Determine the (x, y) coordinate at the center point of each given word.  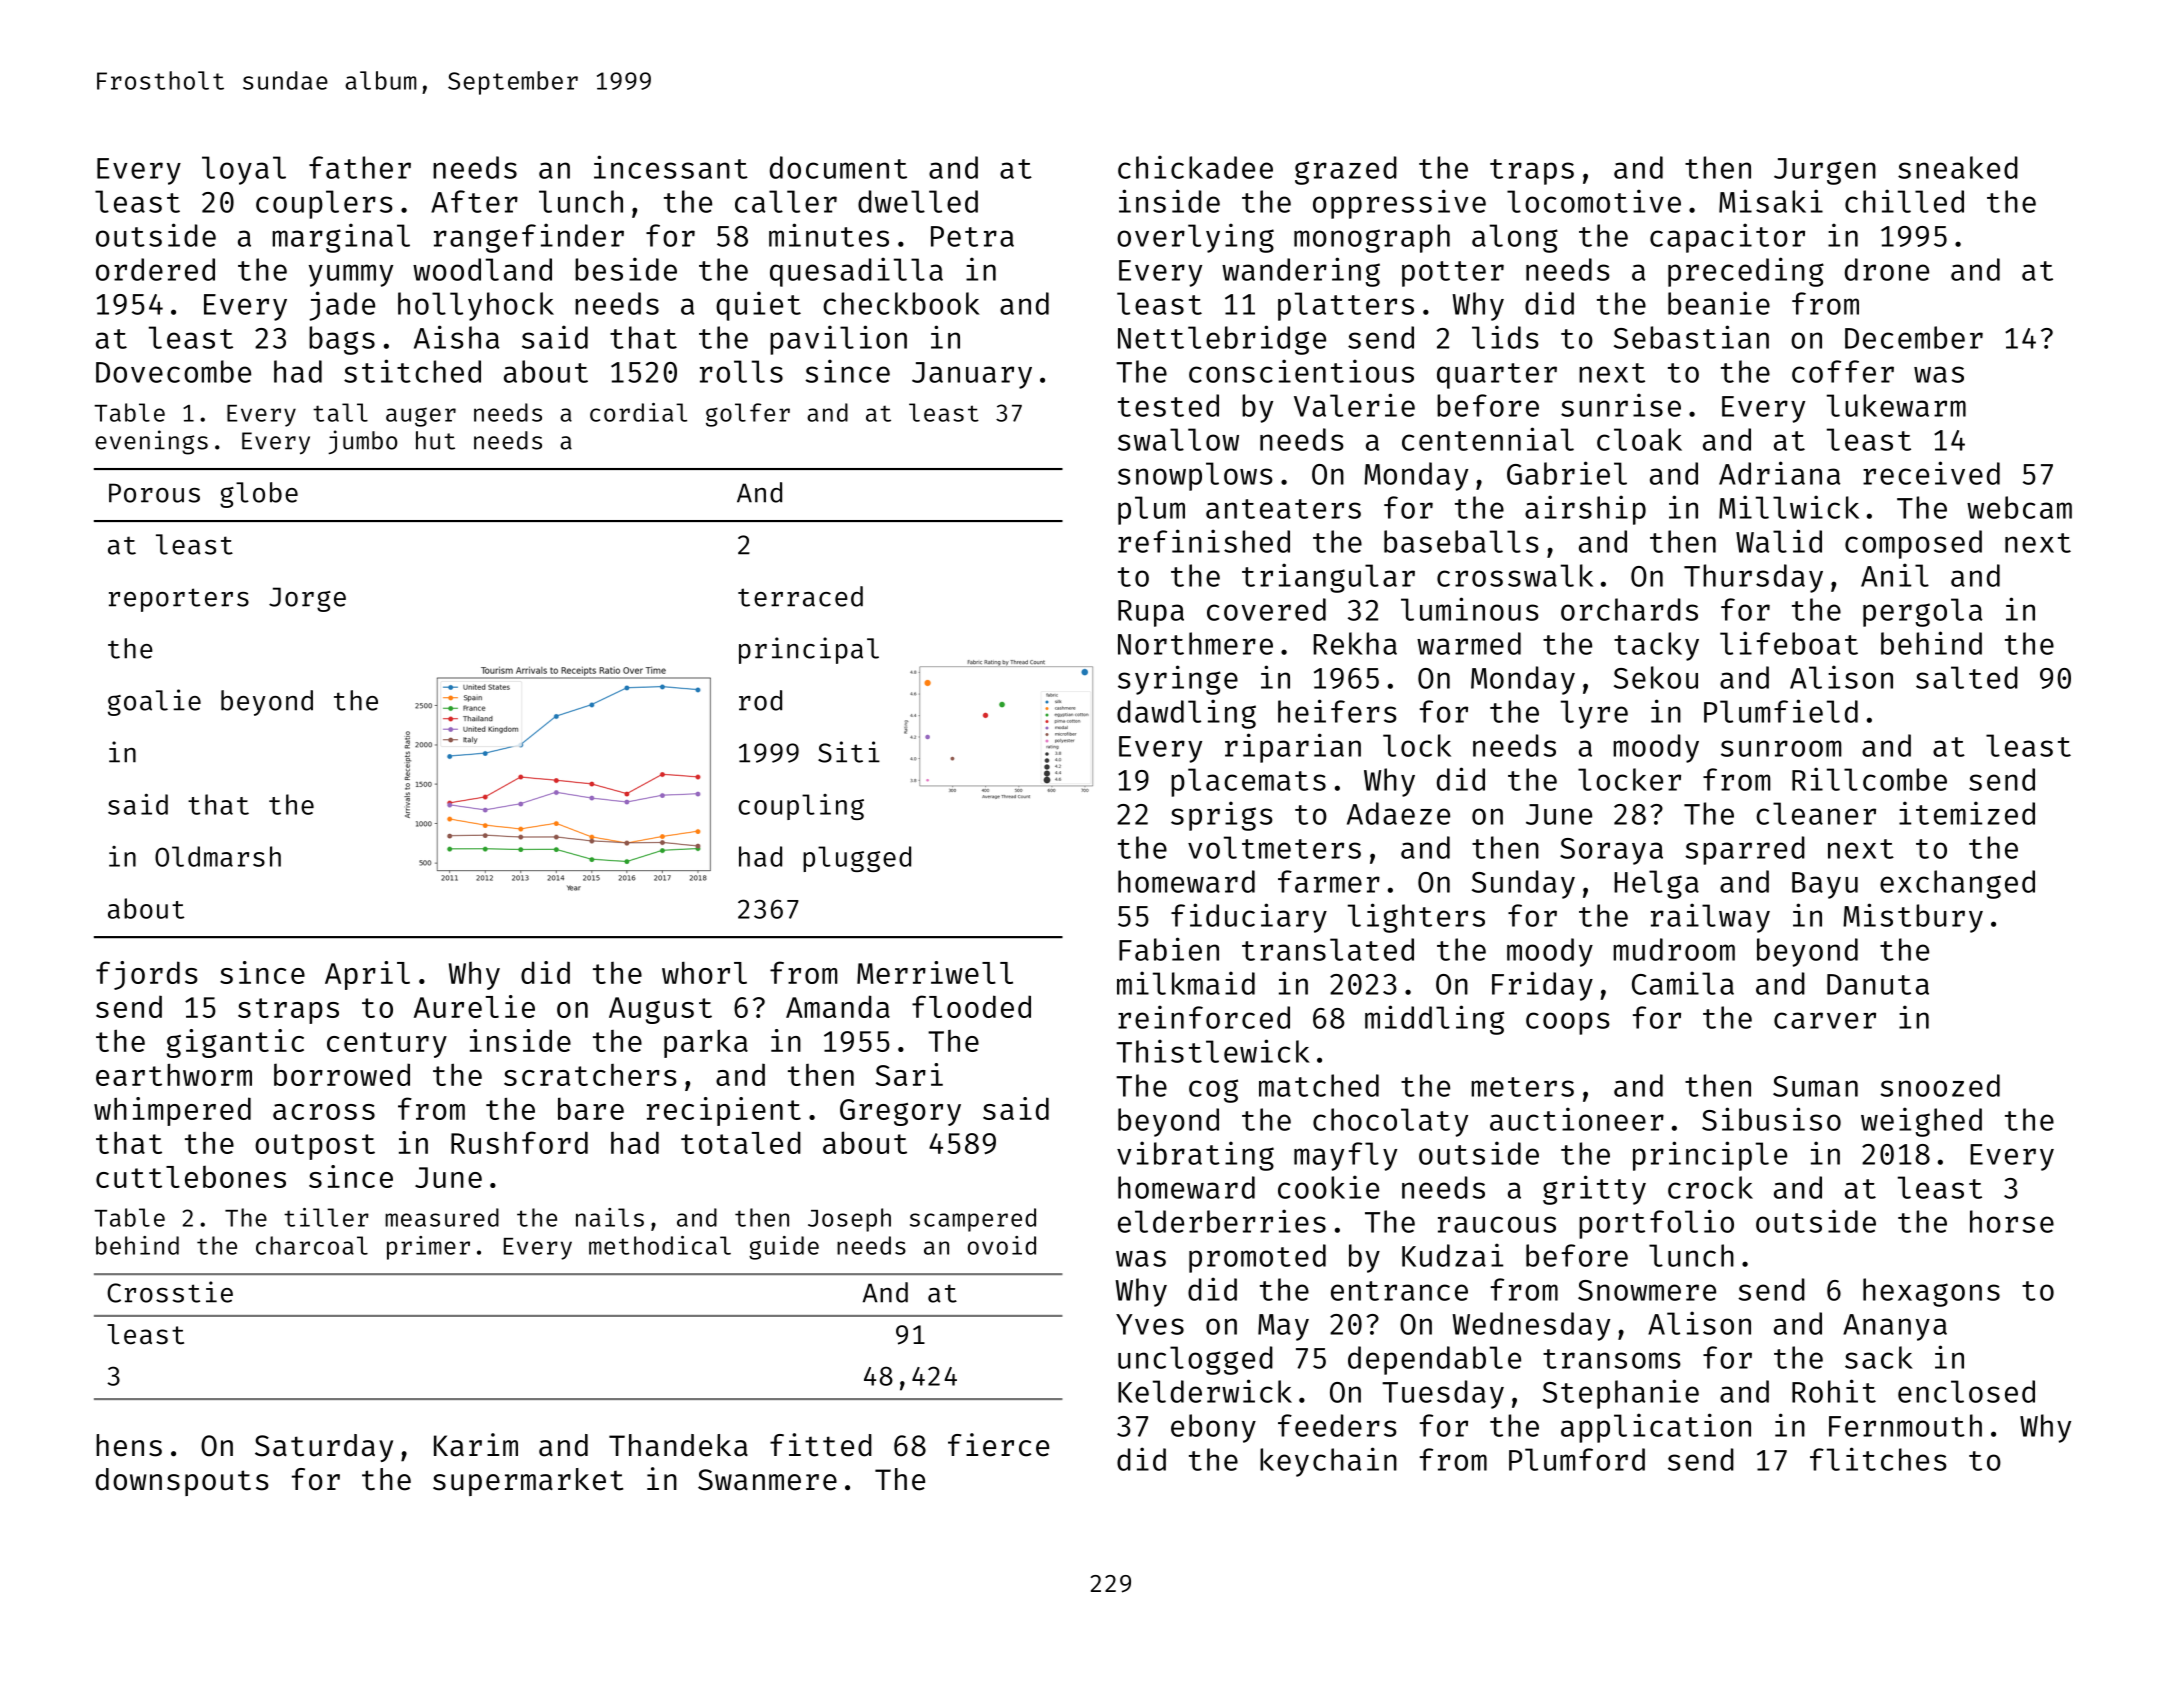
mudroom (1674, 949)
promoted (1257, 1258)
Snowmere (1647, 1290)
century (387, 1045)
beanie (1719, 303)
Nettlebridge (1222, 340)
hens (129, 1445)
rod (760, 700)
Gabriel (1567, 473)
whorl (704, 973)
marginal (341, 238)
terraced (800, 596)
